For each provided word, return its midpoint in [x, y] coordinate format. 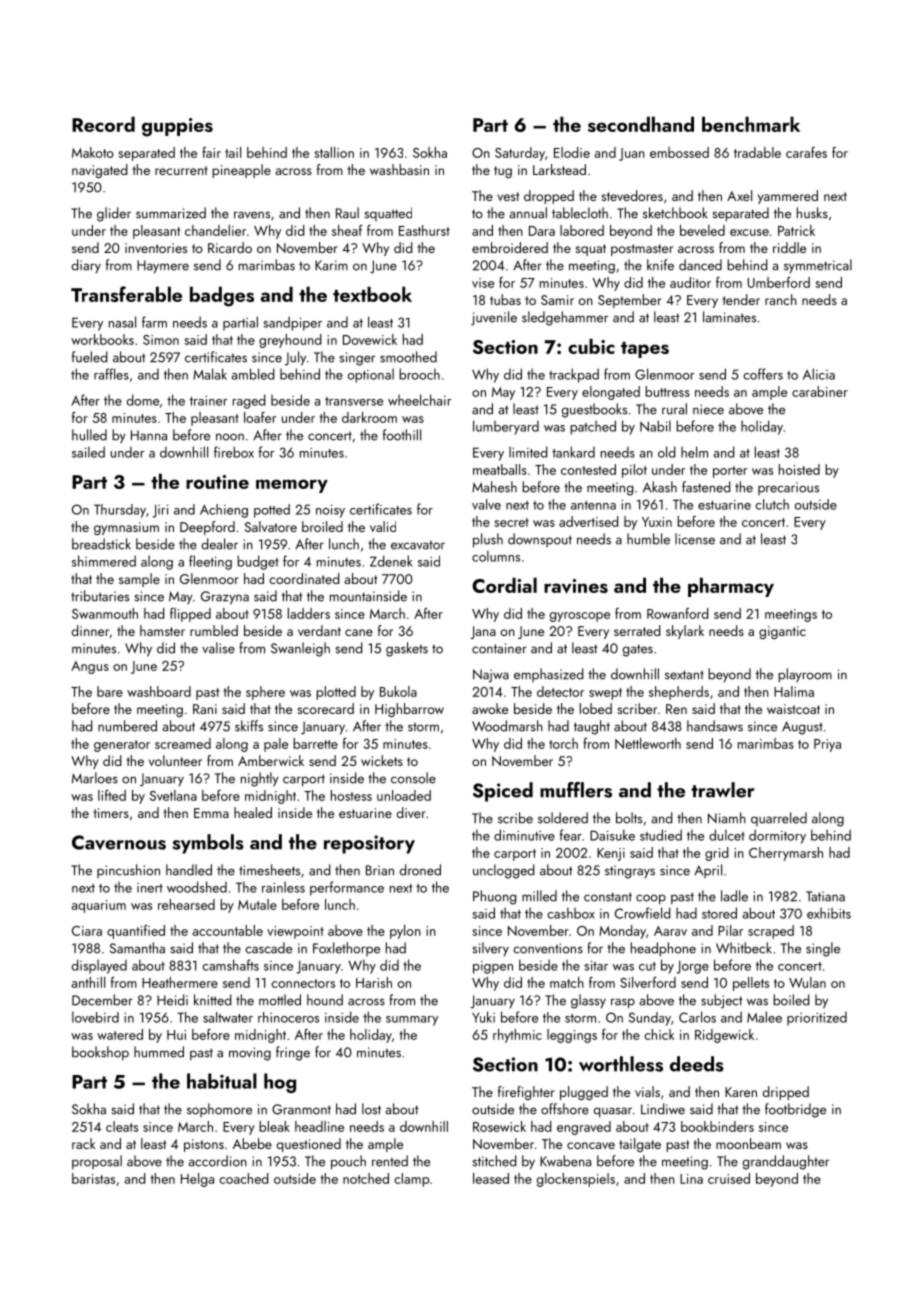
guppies [177, 127]
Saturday [520, 154]
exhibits [829, 913]
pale [276, 745]
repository [369, 844]
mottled [280, 1000]
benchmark [751, 124]
